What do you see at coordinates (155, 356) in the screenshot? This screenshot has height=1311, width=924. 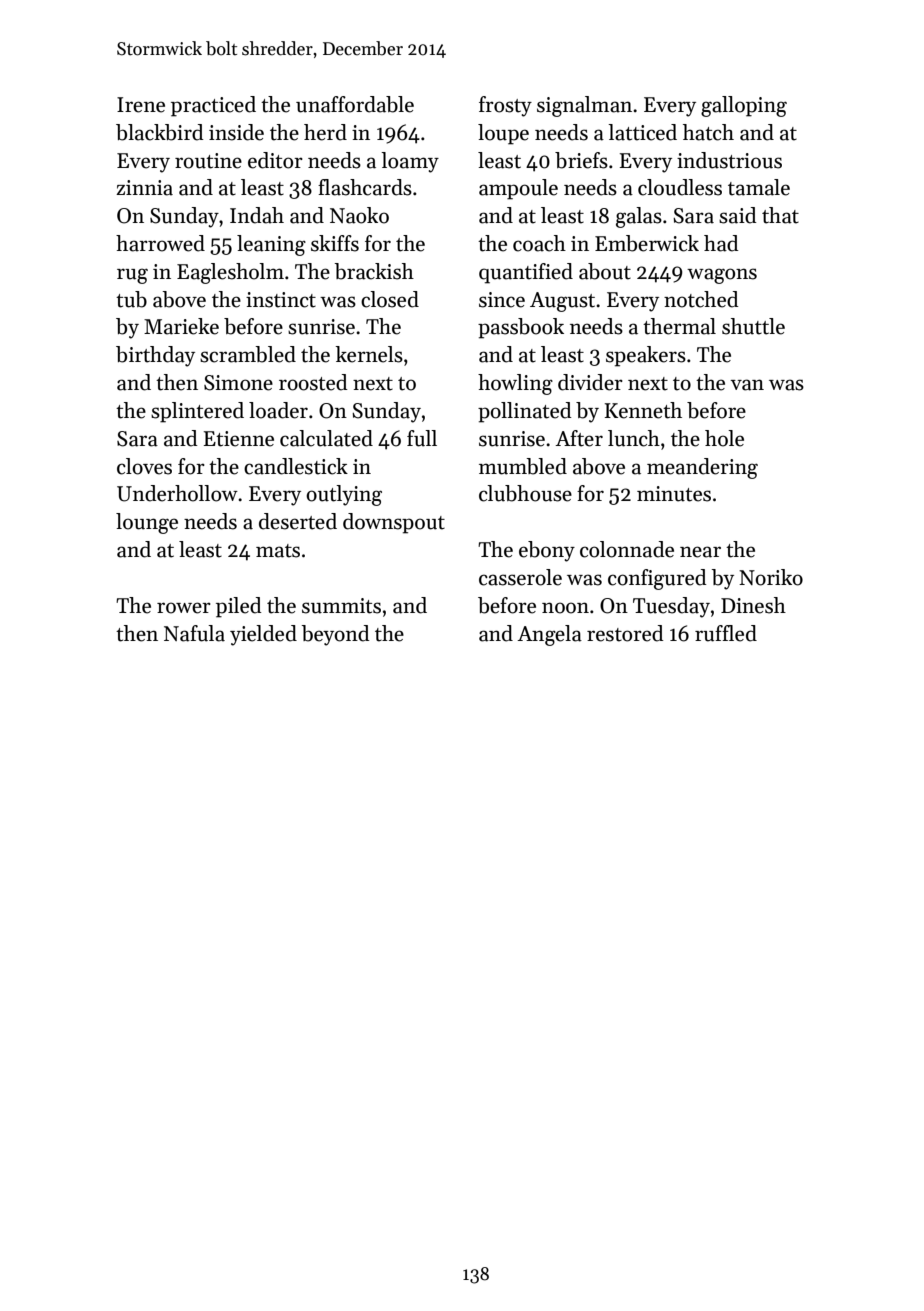 I see `birthday` at bounding box center [155, 356].
